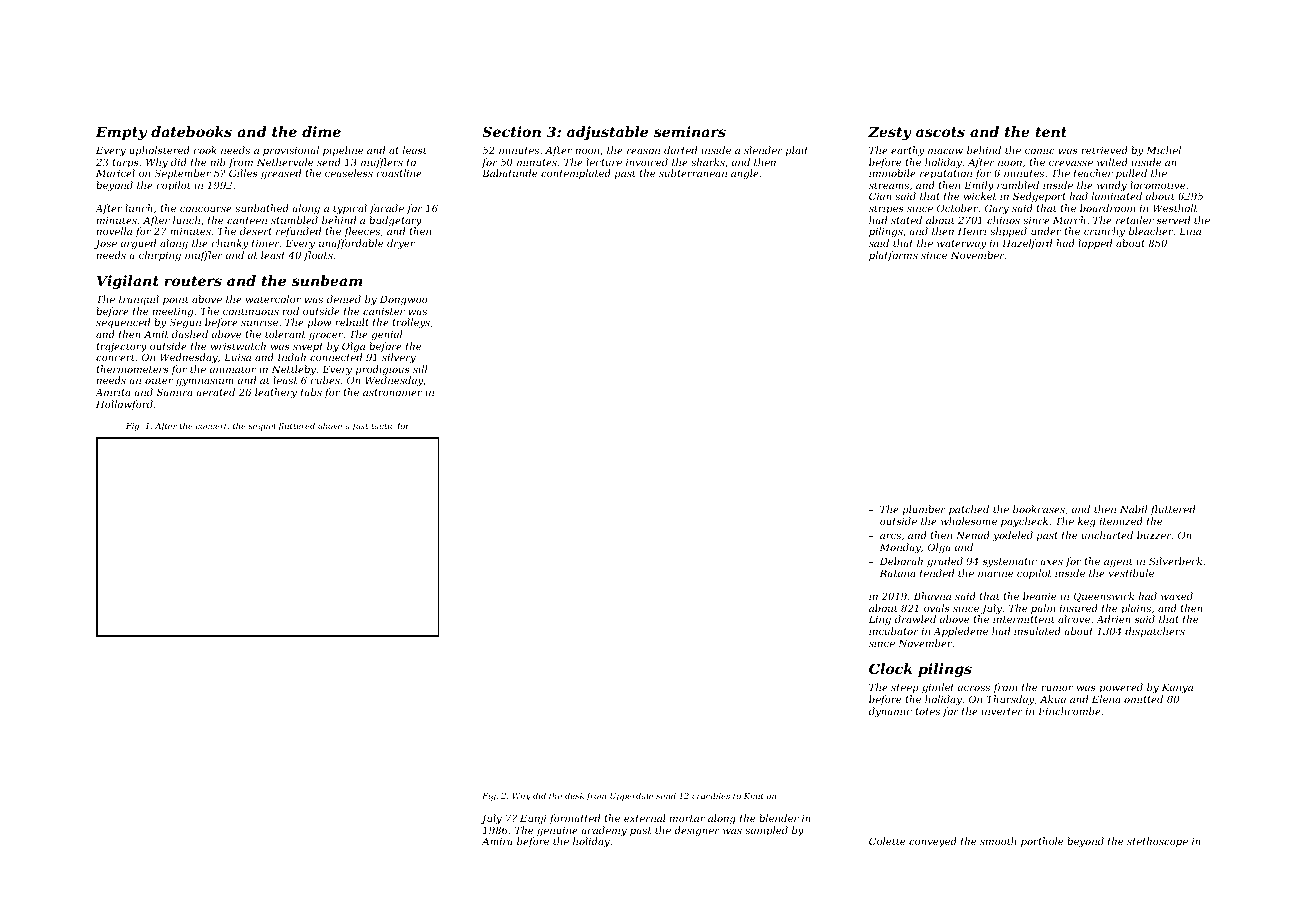 The image size is (1308, 924). Describe the element at coordinates (574, 795) in the document. I see `desk` at that location.
